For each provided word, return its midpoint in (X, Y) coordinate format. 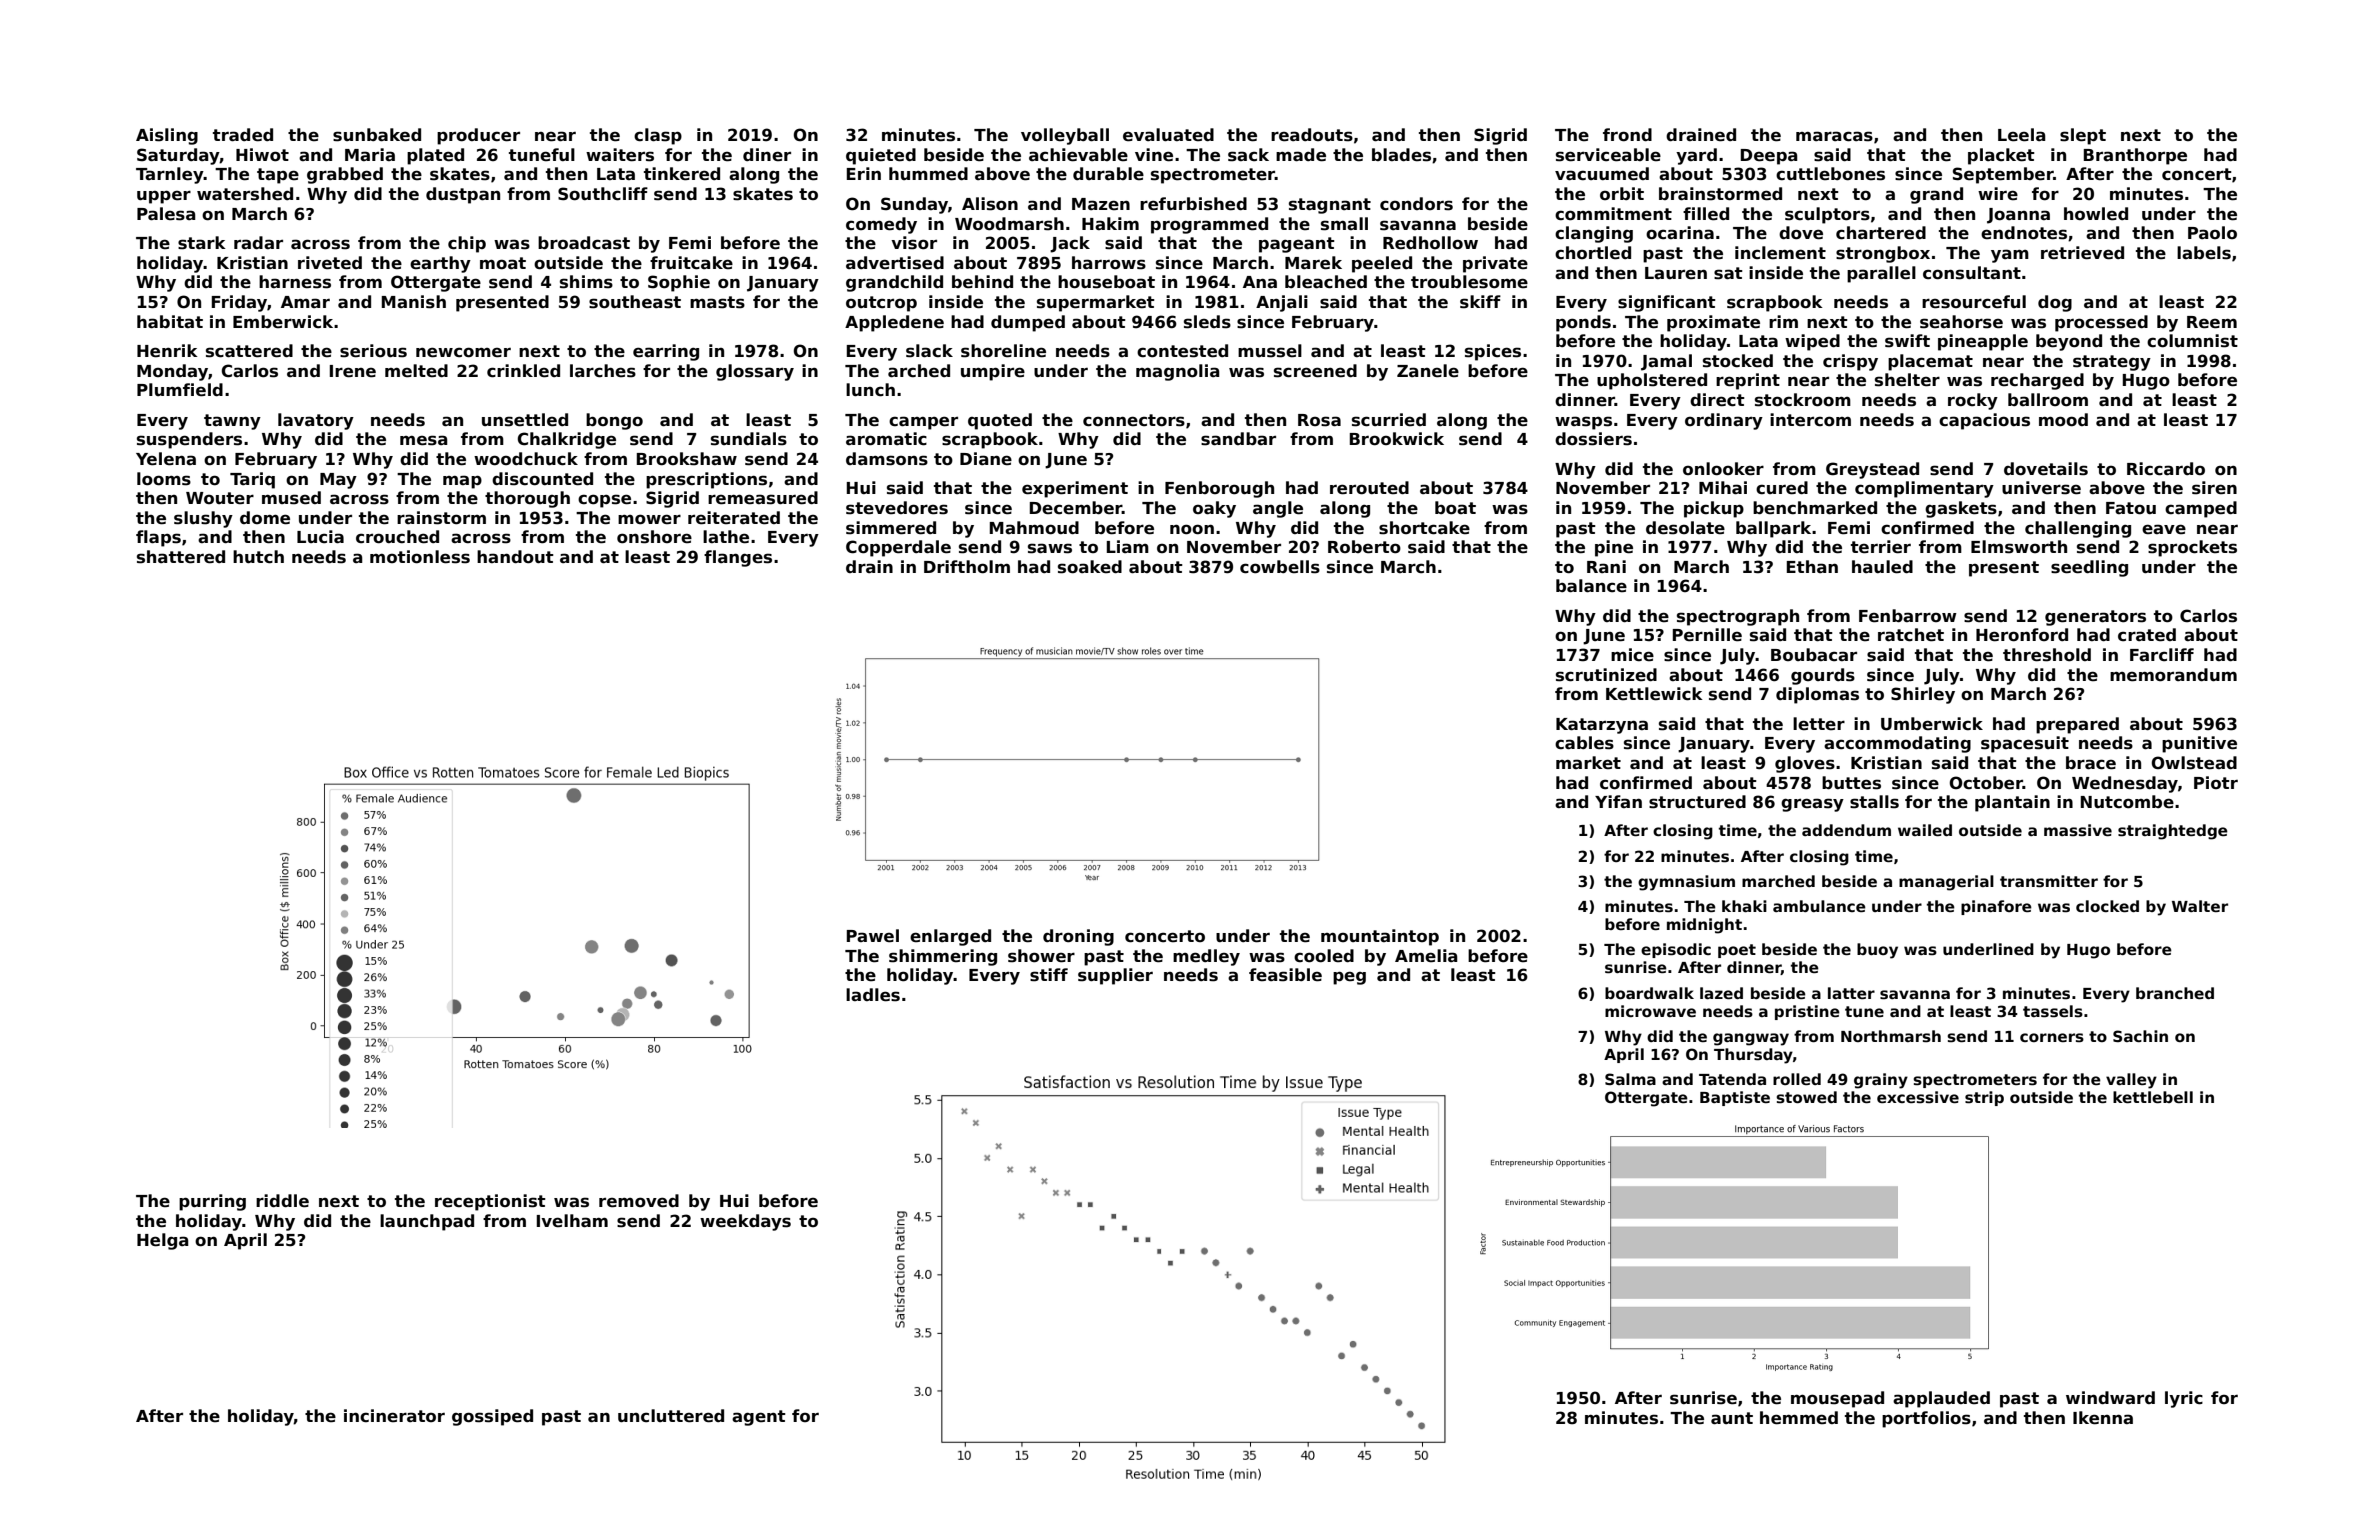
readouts (1312, 135)
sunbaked (377, 135)
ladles (873, 995)
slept (2083, 136)
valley (2131, 1081)
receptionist (490, 1202)
